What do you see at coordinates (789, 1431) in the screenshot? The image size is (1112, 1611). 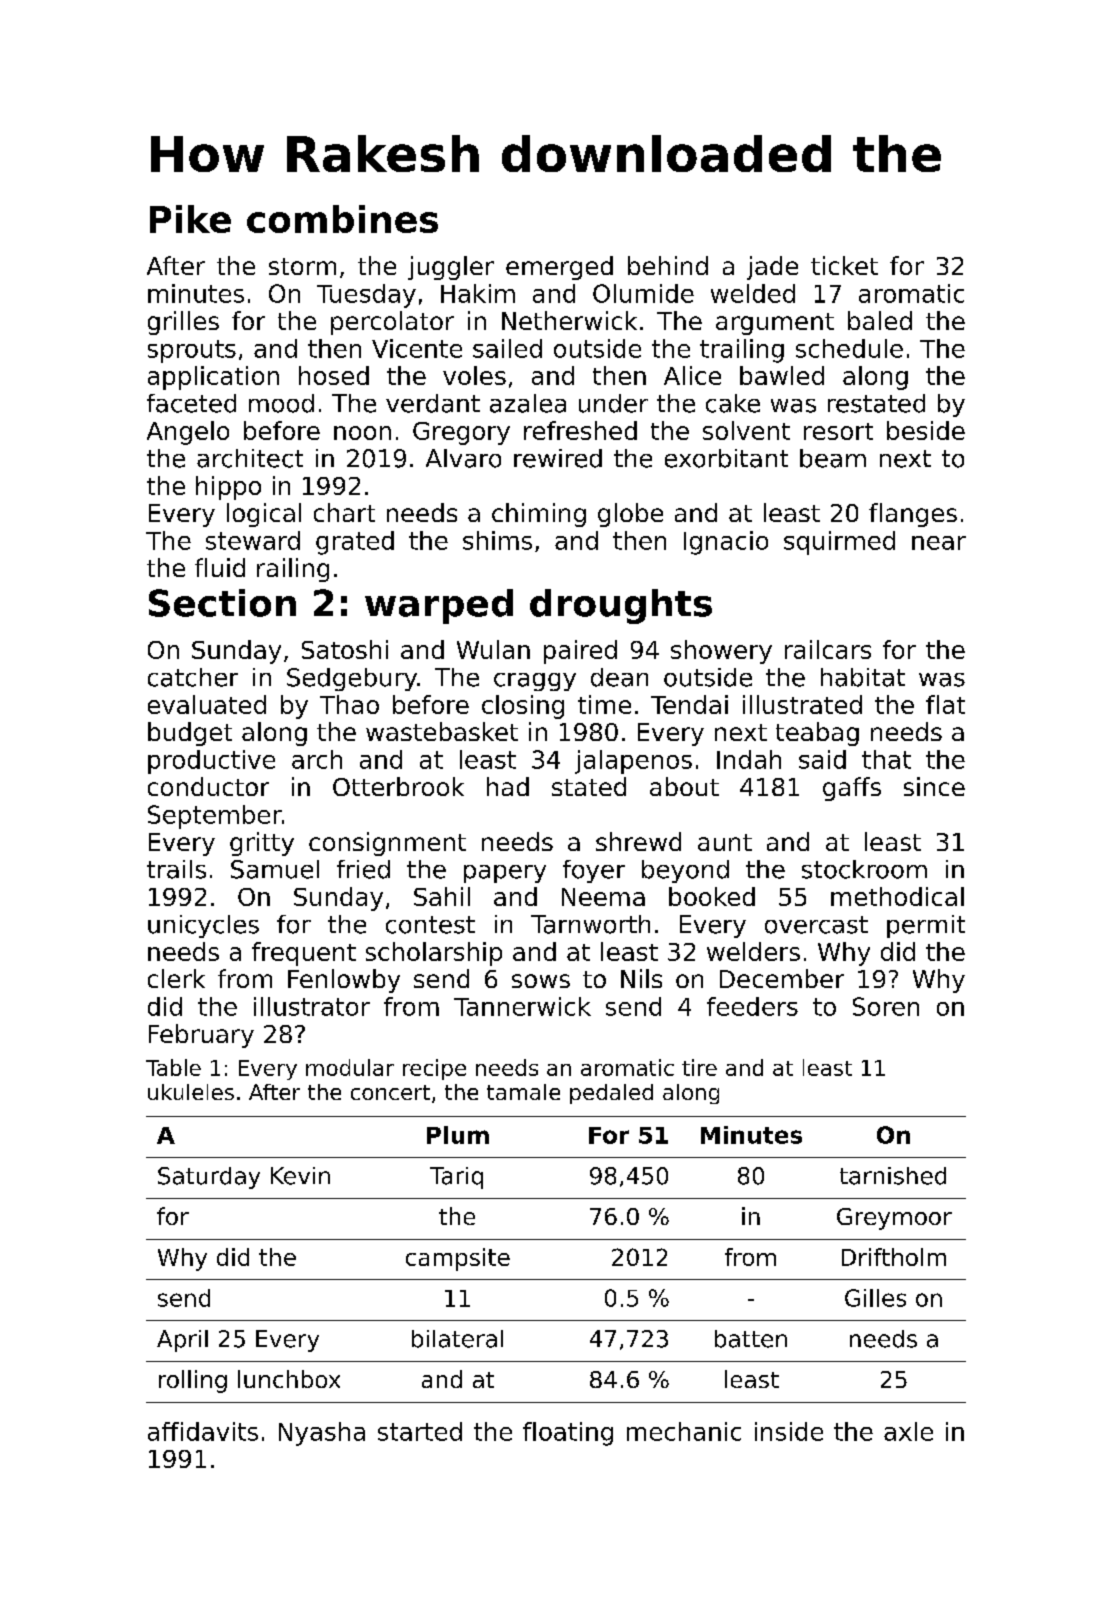 I see `inside` at bounding box center [789, 1431].
